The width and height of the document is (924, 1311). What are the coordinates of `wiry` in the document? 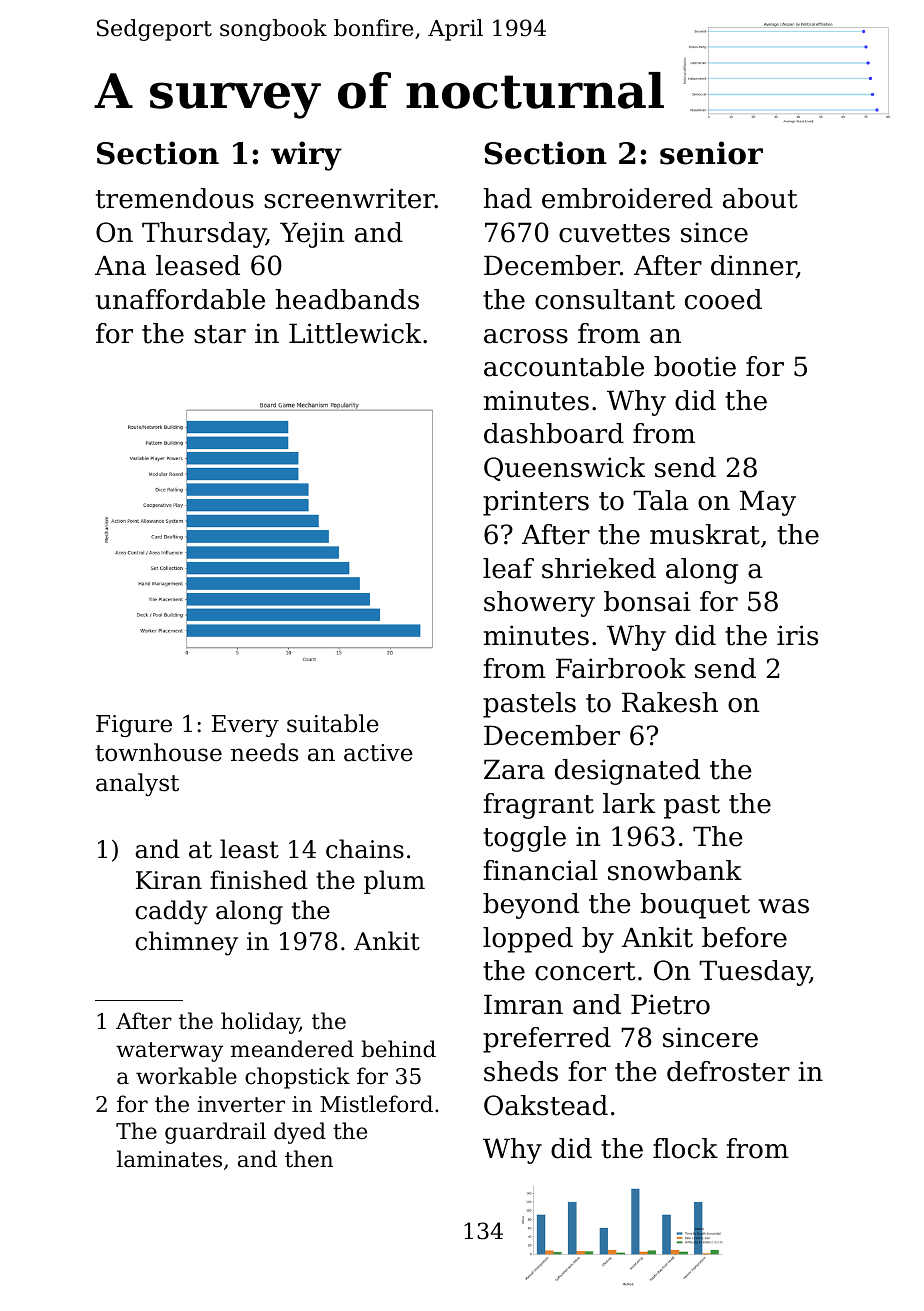 It's located at (306, 156).
